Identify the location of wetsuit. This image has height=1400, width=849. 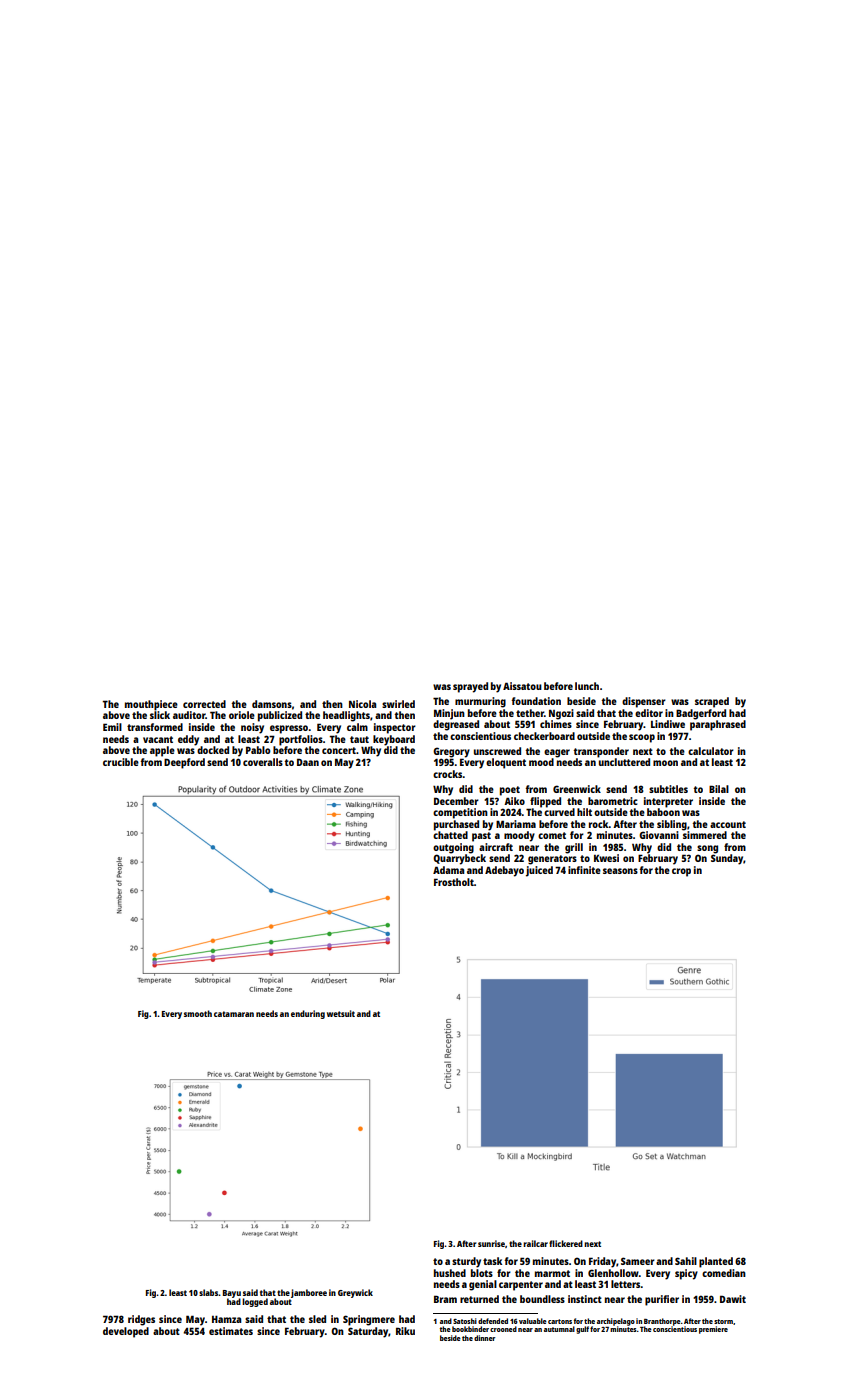
(341, 1013).
